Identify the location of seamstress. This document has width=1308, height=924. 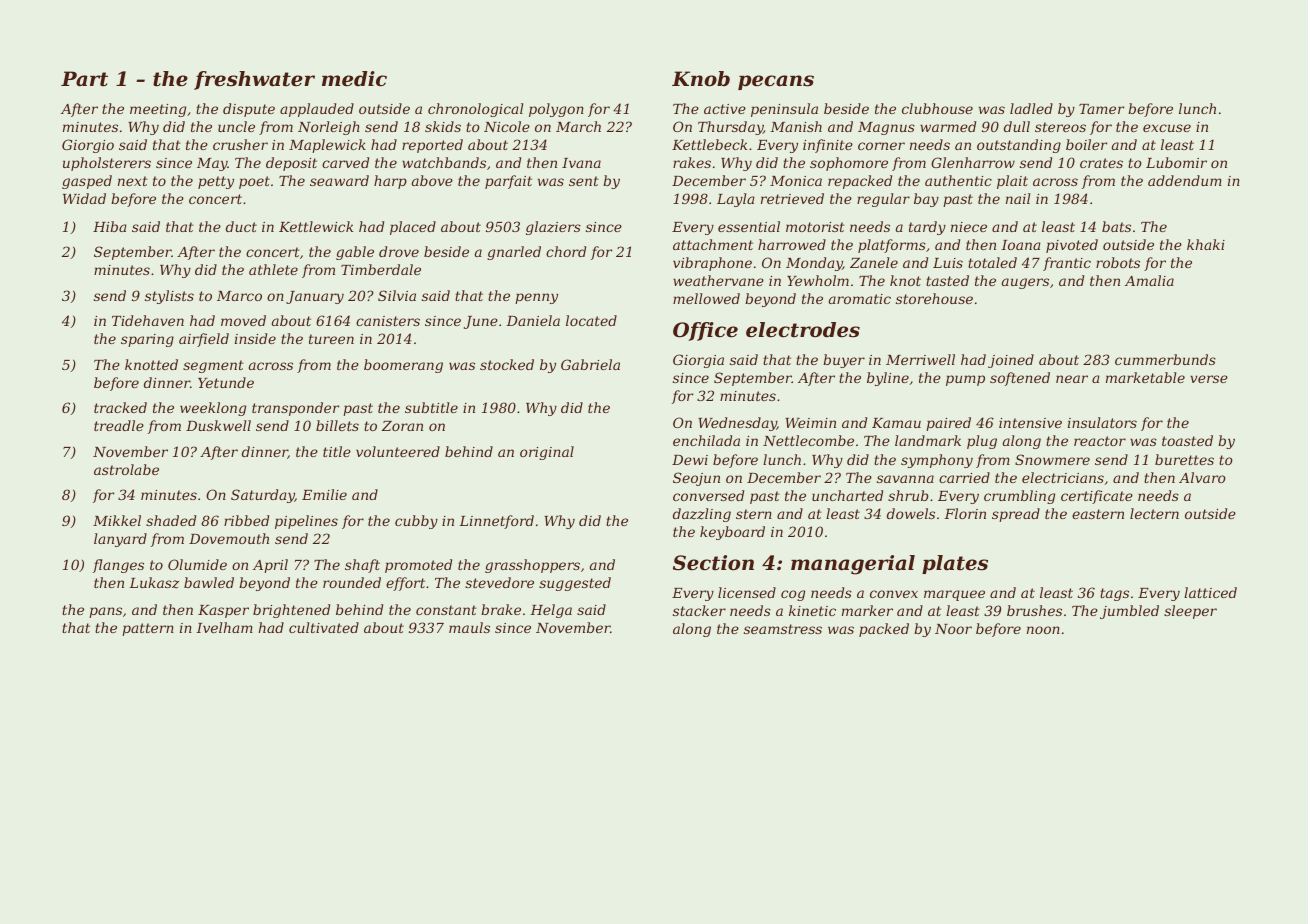
(783, 629).
